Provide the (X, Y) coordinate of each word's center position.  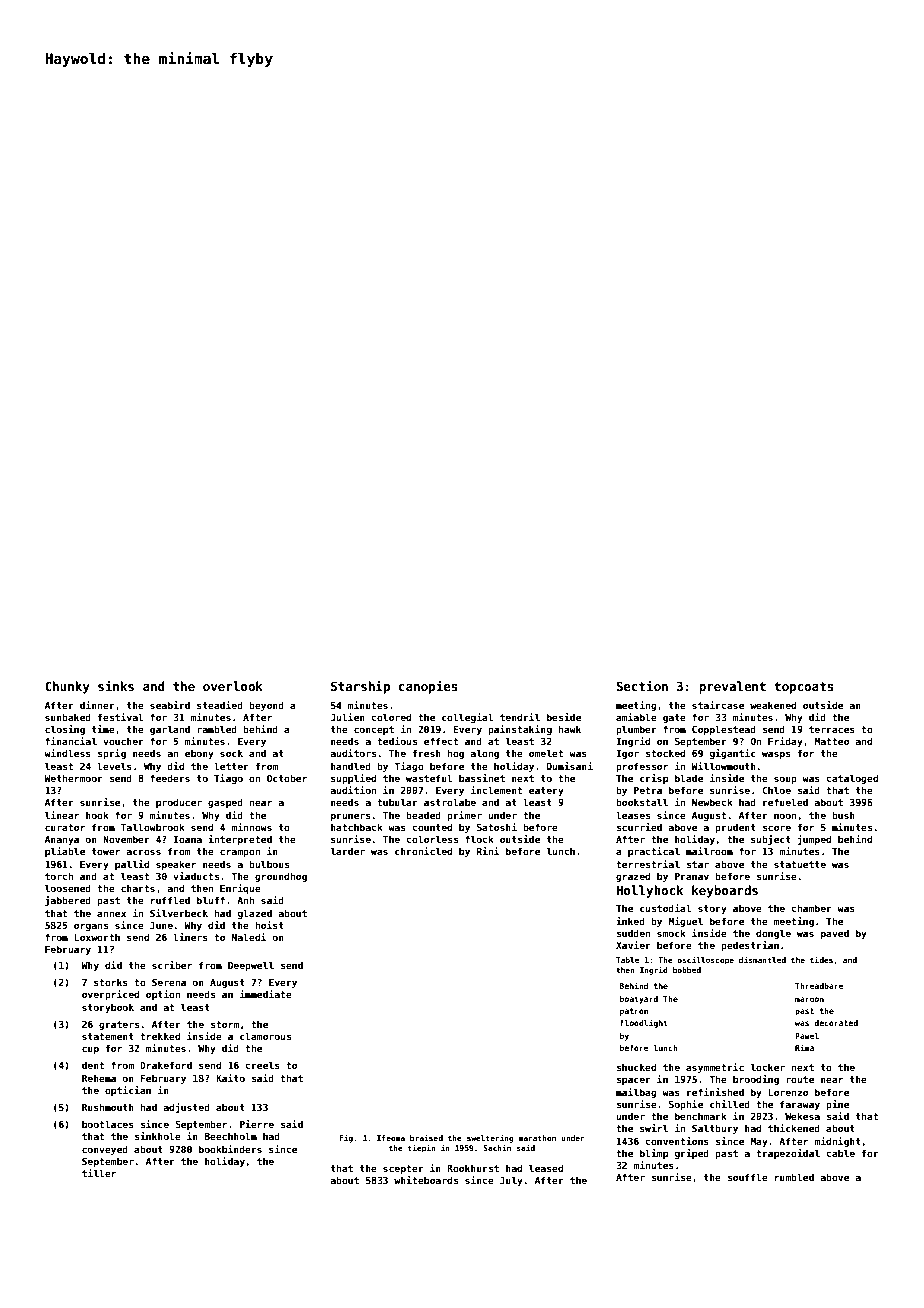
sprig (112, 754)
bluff (211, 900)
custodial (666, 908)
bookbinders (230, 1149)
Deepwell (251, 966)
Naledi (249, 937)
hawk (569, 729)
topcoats (803, 688)
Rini (488, 851)
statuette (800, 864)
